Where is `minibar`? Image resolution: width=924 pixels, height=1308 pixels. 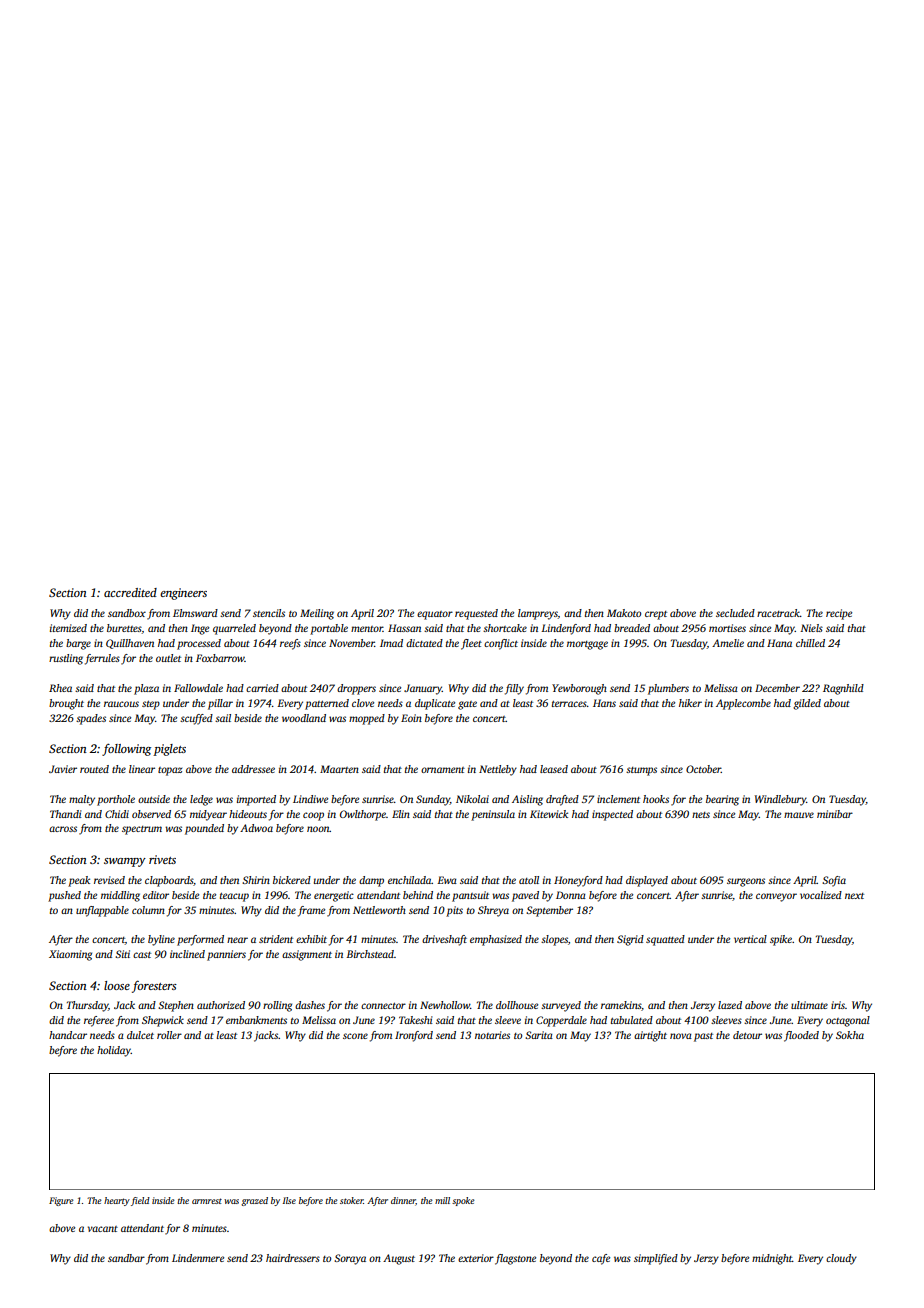 minibar is located at coordinates (835, 814).
